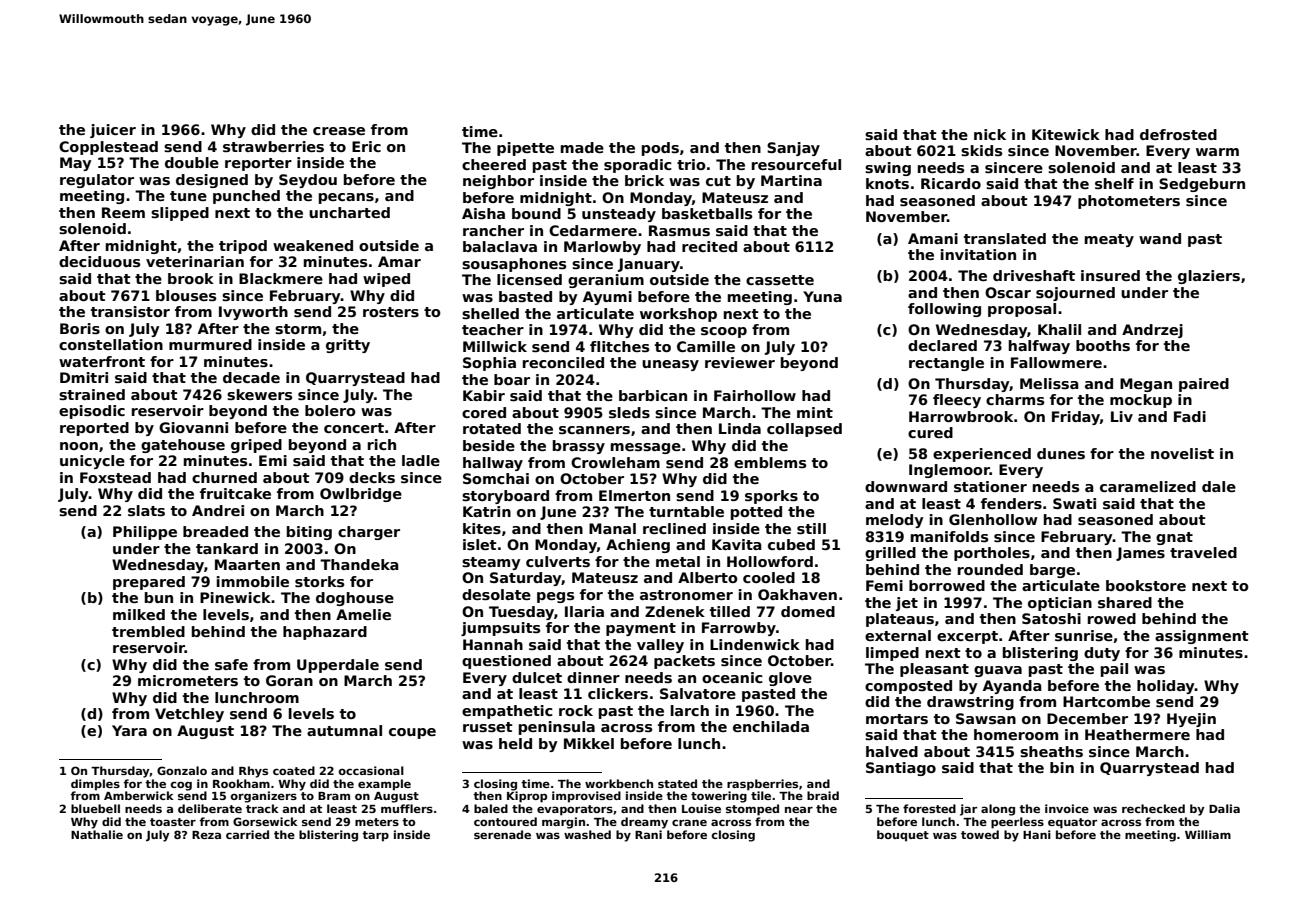  I want to click on wand, so click(1160, 238).
